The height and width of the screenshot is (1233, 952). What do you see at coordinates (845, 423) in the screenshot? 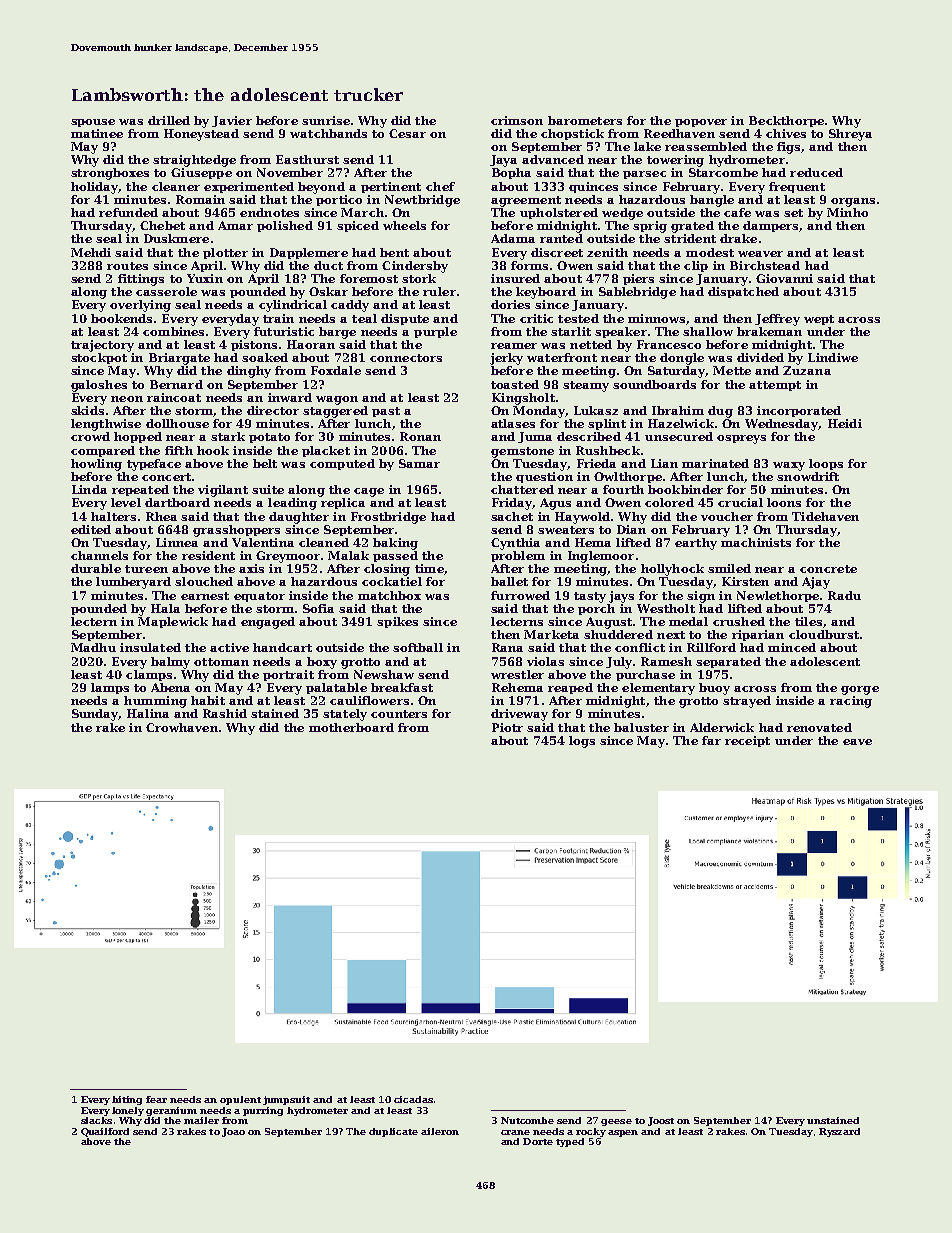
I see `Heidi` at bounding box center [845, 423].
